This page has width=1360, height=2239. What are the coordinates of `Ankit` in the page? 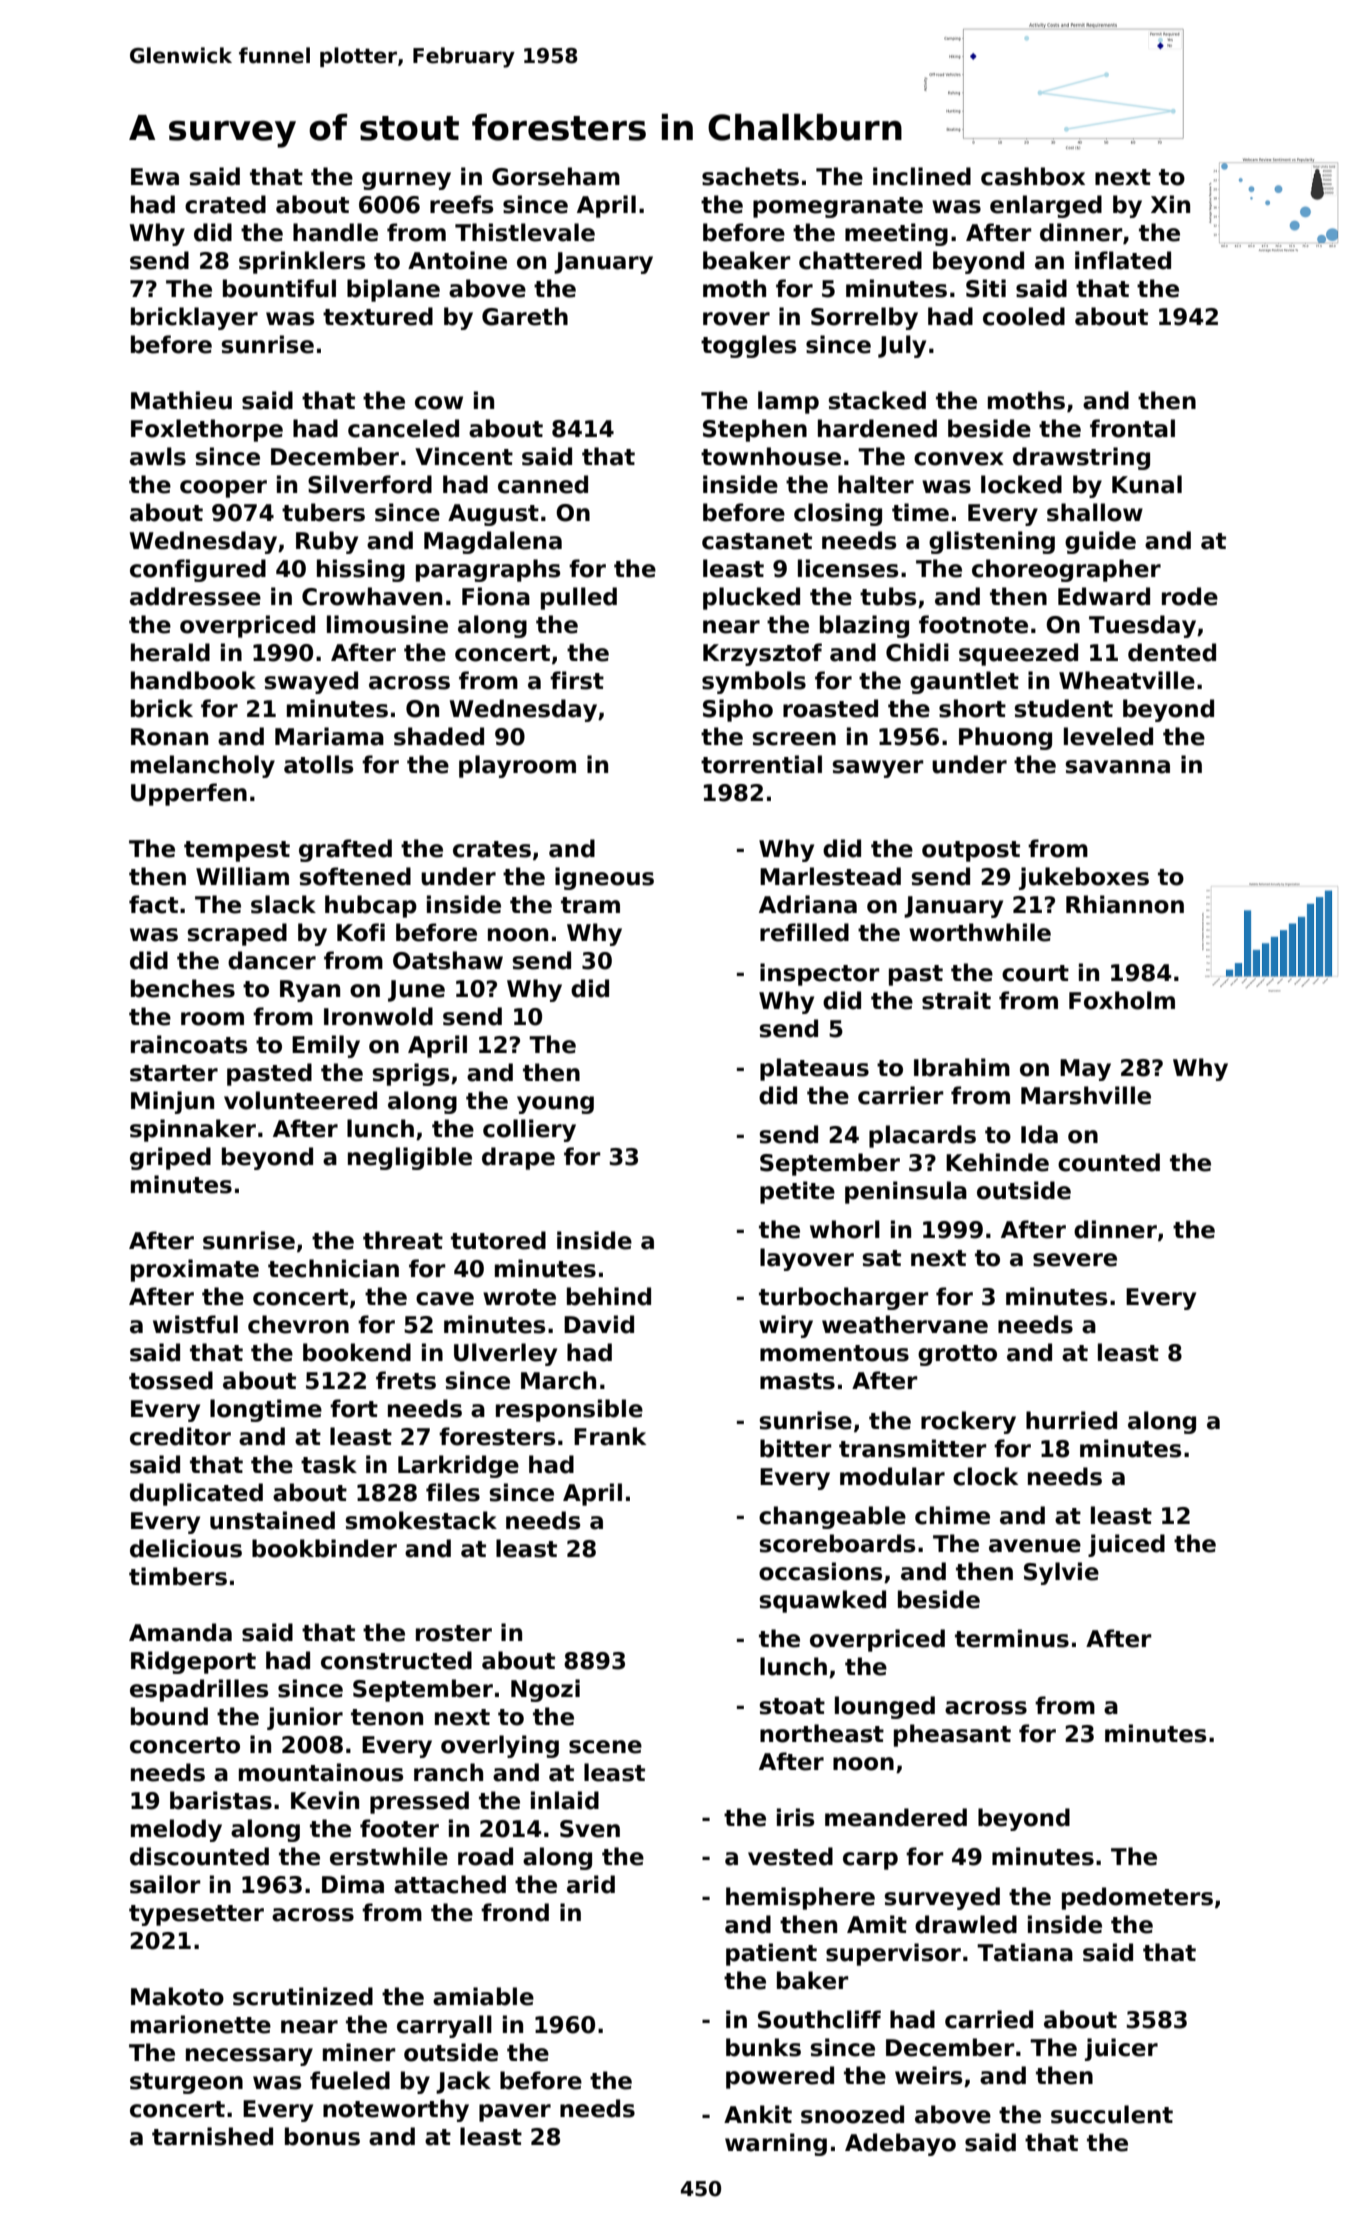 It's located at (758, 2114).
